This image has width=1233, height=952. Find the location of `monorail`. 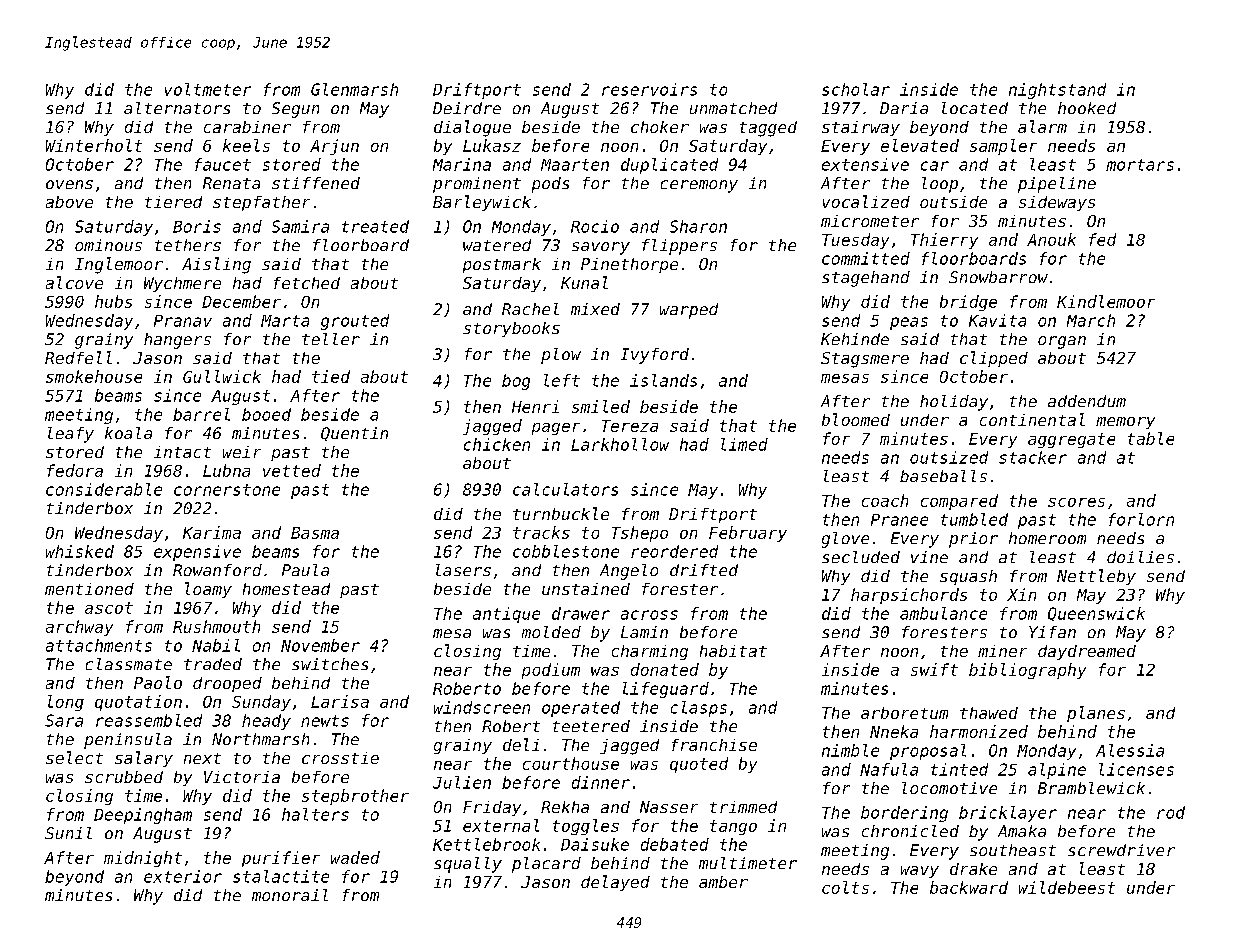

monorail is located at coordinates (290, 895).
